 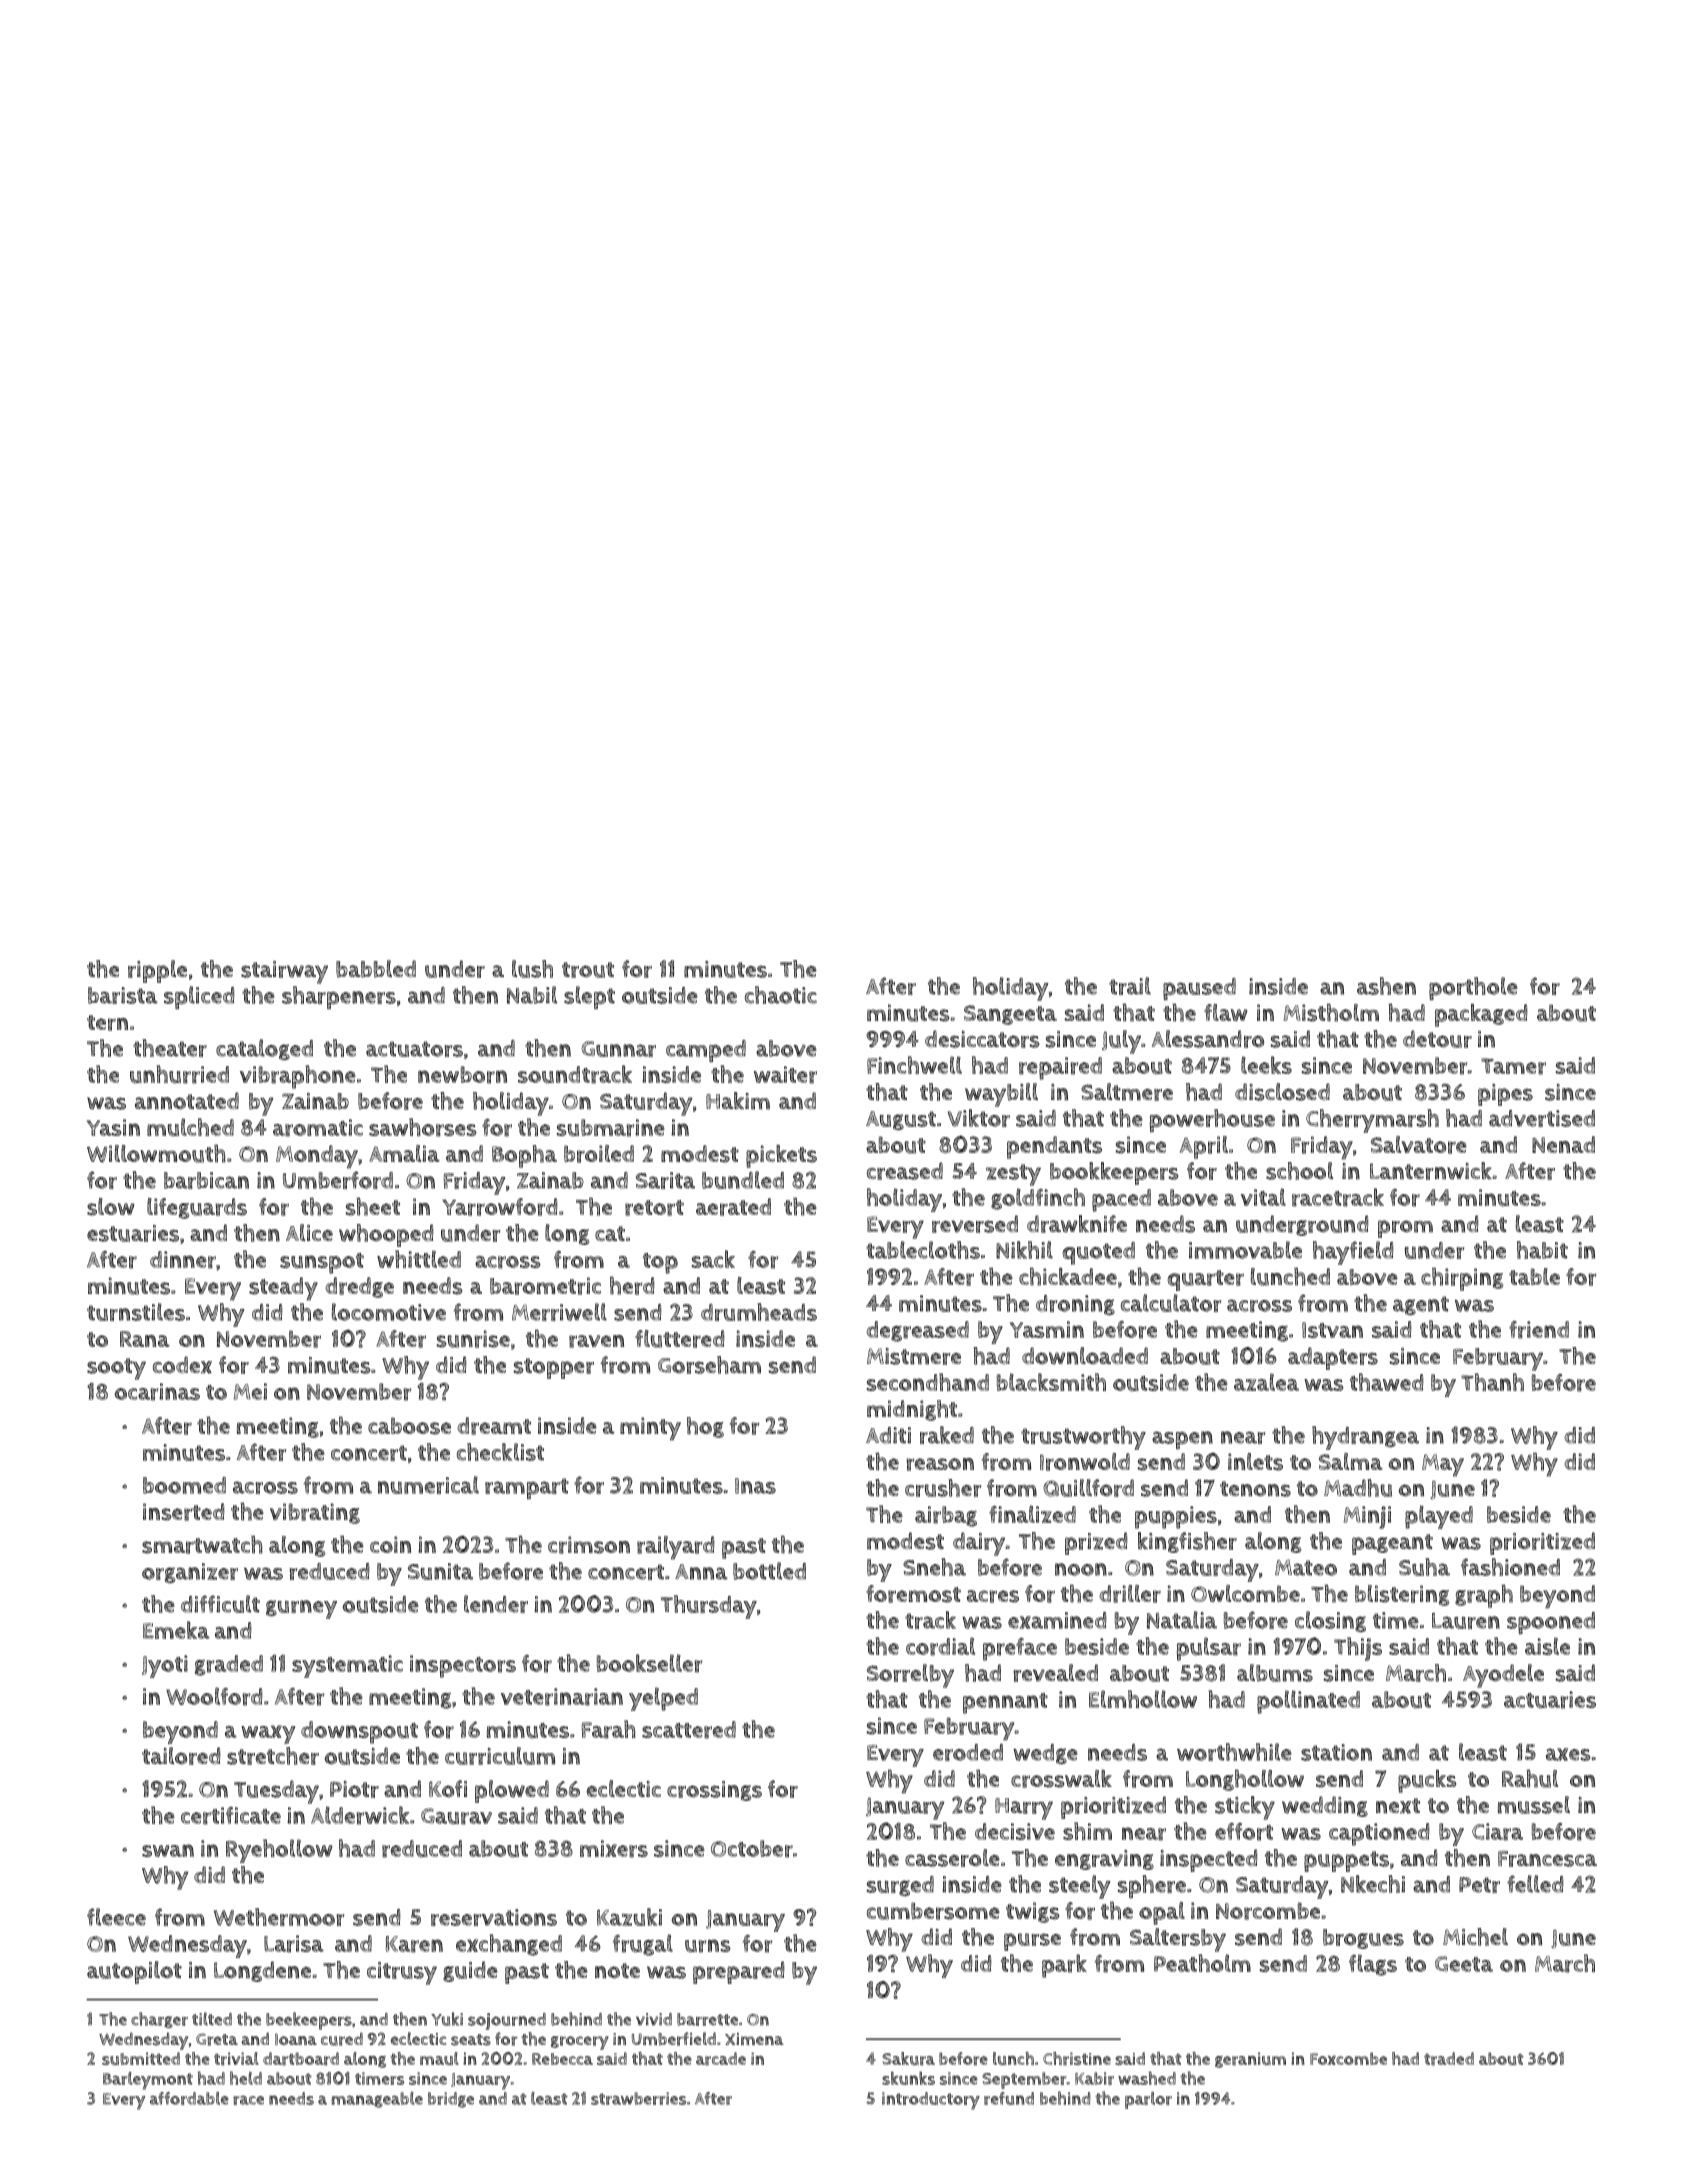 What do you see at coordinates (1449, 2059) in the page?
I see `traded` at bounding box center [1449, 2059].
